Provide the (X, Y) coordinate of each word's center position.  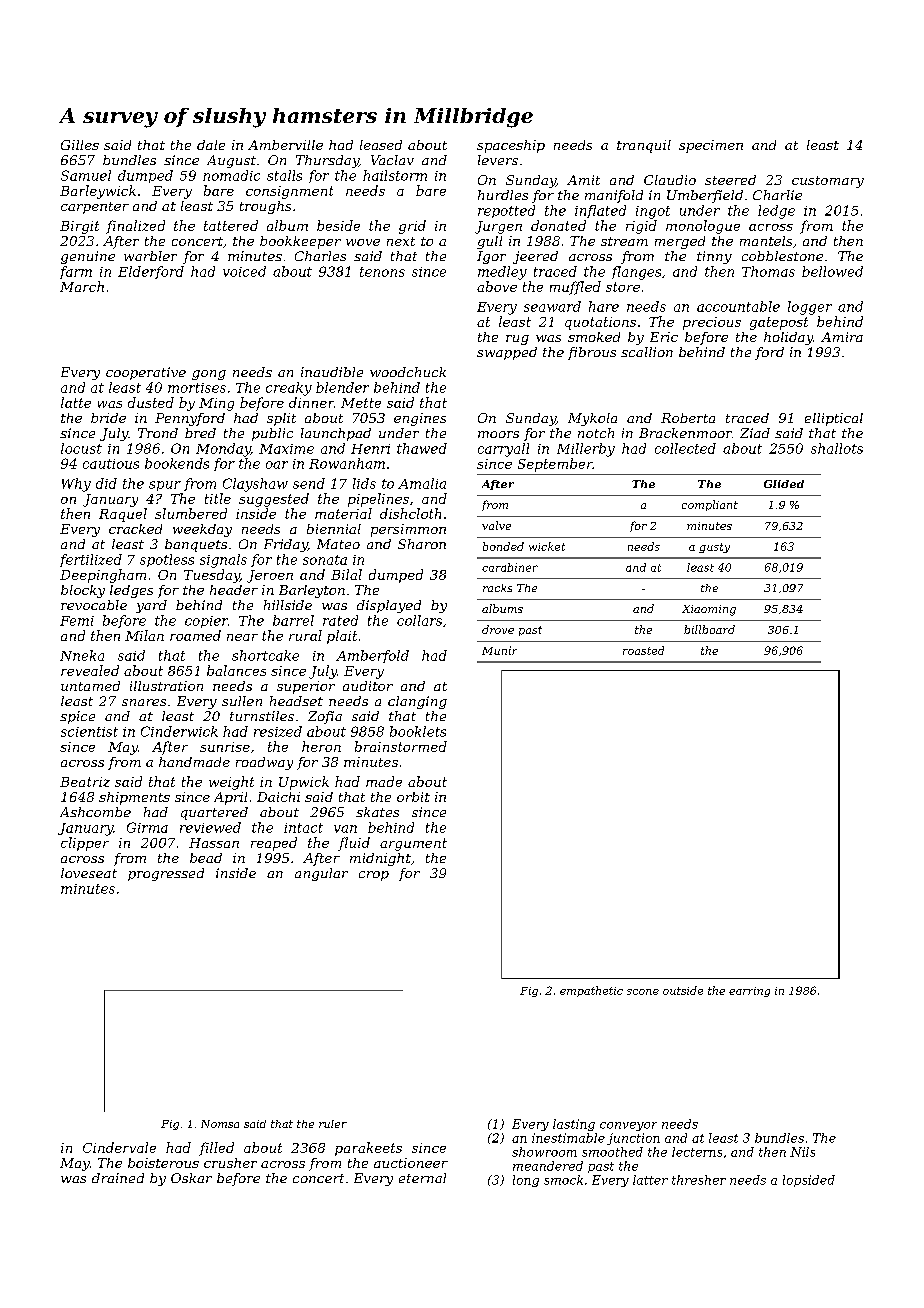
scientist (89, 732)
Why (76, 485)
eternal (422, 1178)
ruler (333, 1124)
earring (749, 992)
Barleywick (98, 192)
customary (828, 182)
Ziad (755, 433)
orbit (413, 797)
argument (413, 844)
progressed (166, 874)
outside (683, 990)
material (343, 513)
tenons (382, 272)
